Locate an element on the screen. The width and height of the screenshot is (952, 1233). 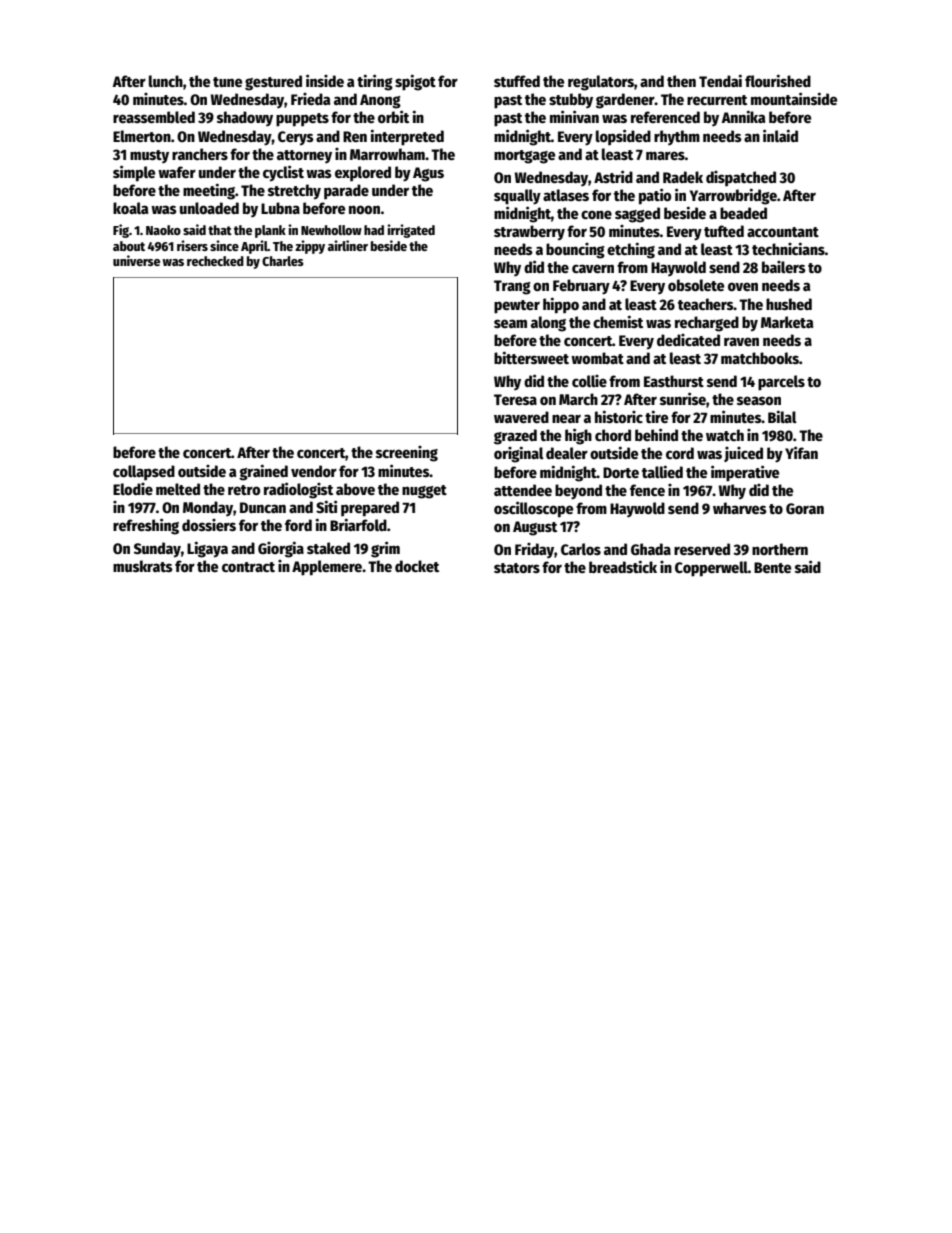
chemist is located at coordinates (618, 321).
